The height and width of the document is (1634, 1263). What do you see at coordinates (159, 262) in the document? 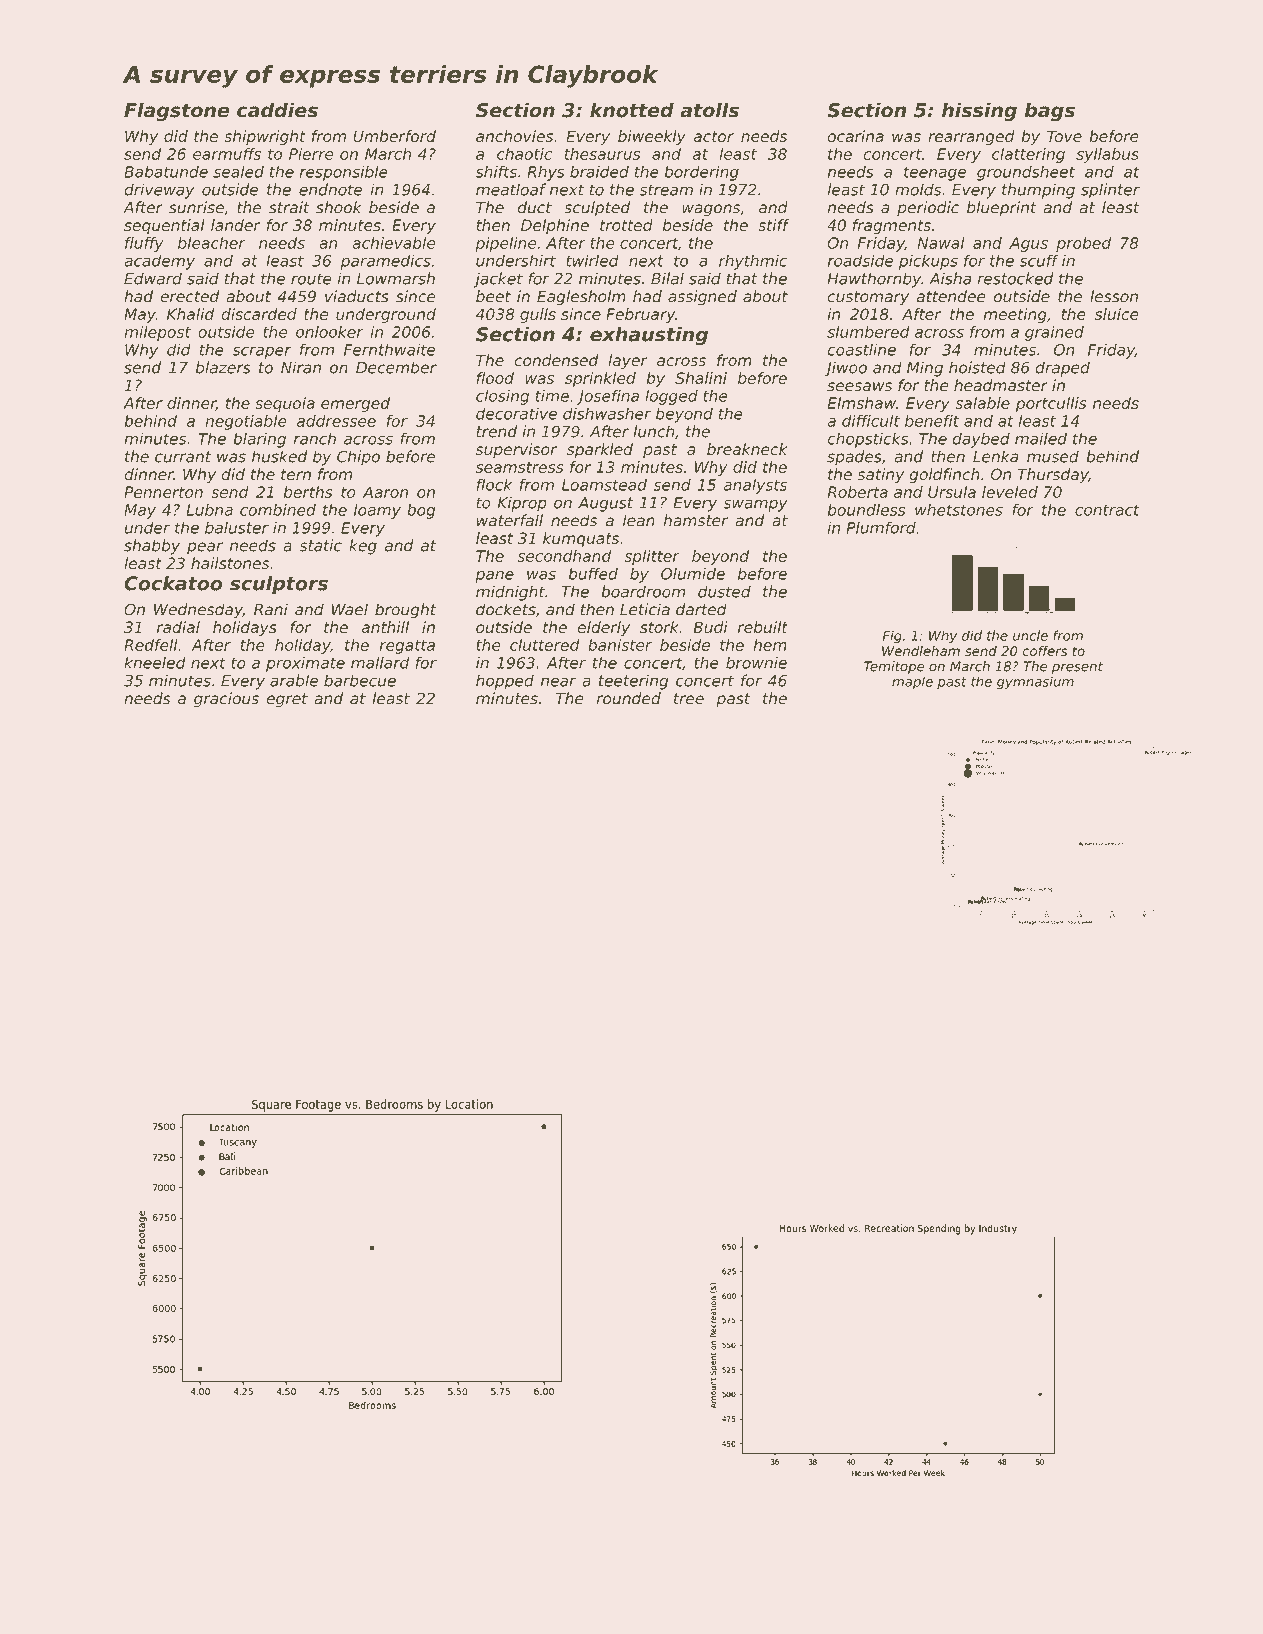
I see `academy` at bounding box center [159, 262].
